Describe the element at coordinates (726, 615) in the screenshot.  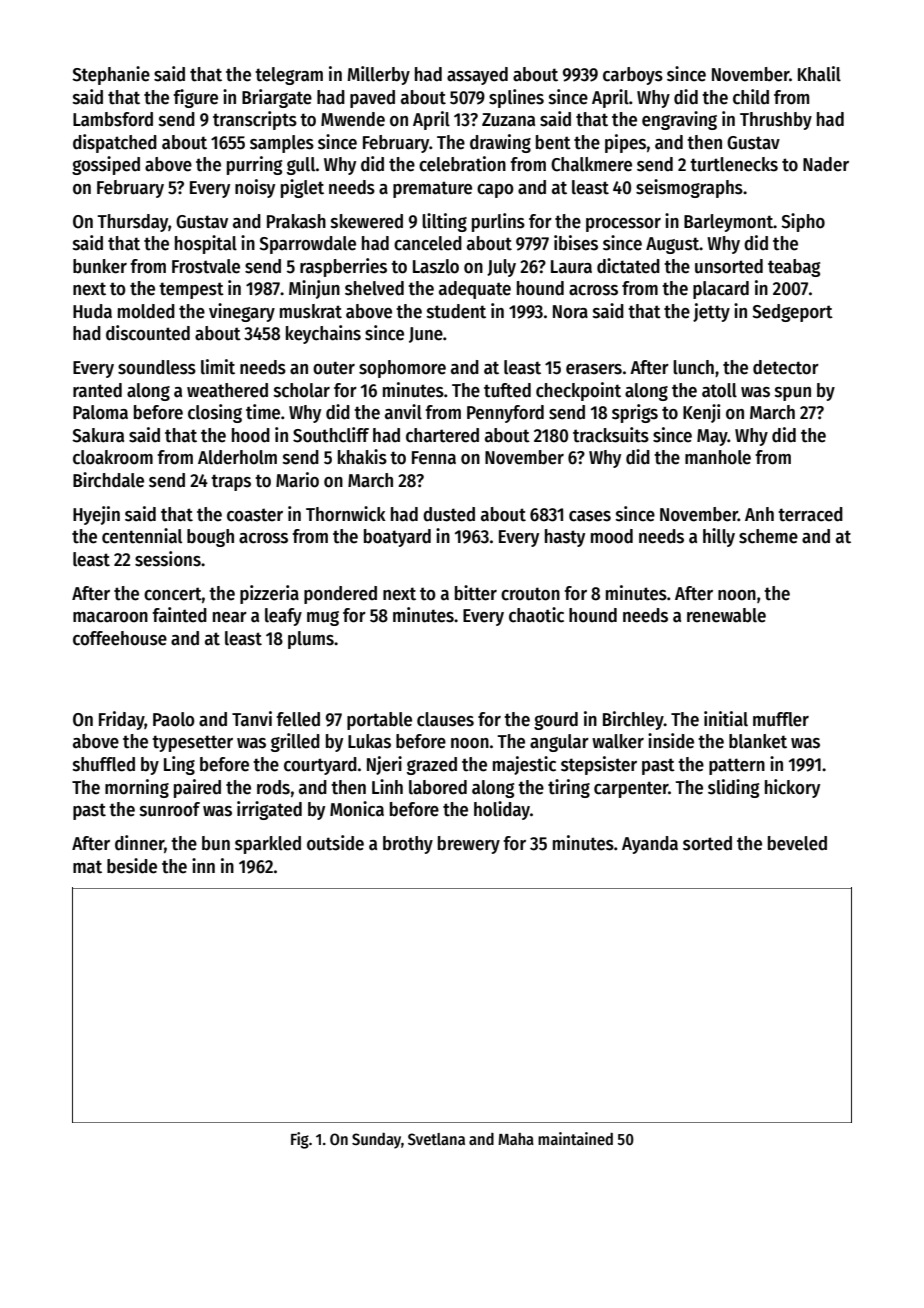
I see `renewable` at that location.
